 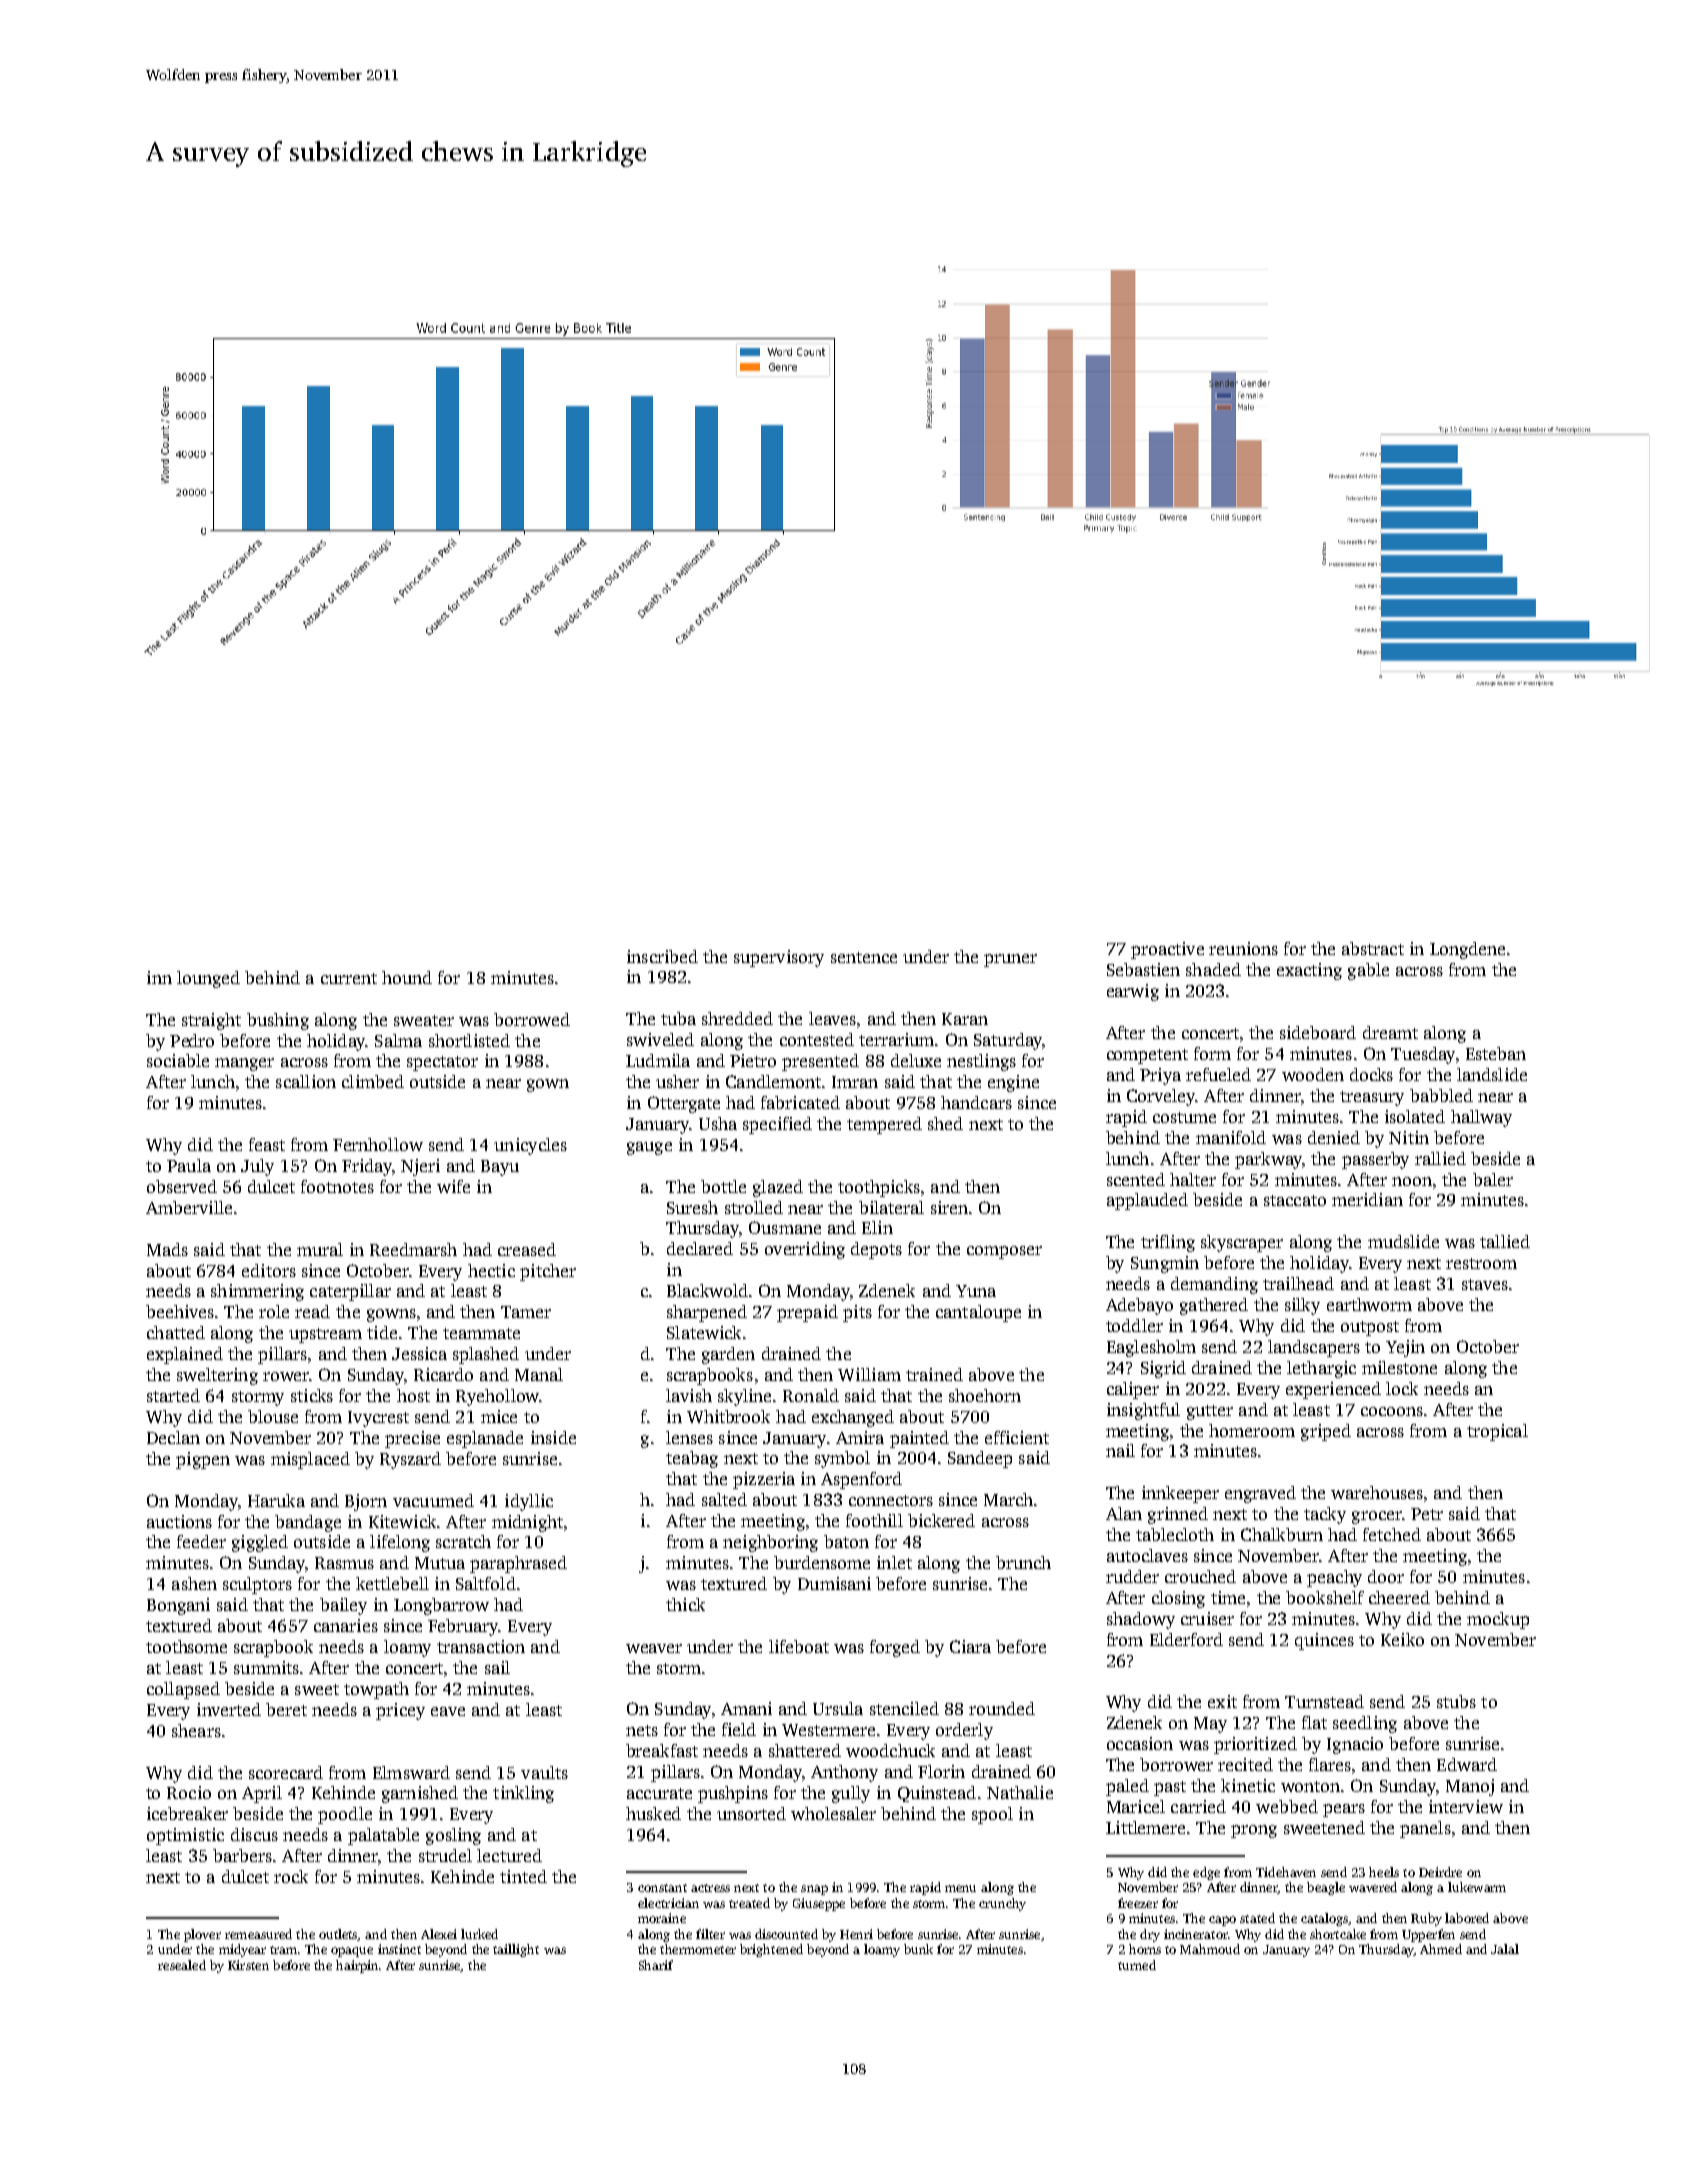 What do you see at coordinates (805, 1750) in the image?
I see `shattered` at bounding box center [805, 1750].
